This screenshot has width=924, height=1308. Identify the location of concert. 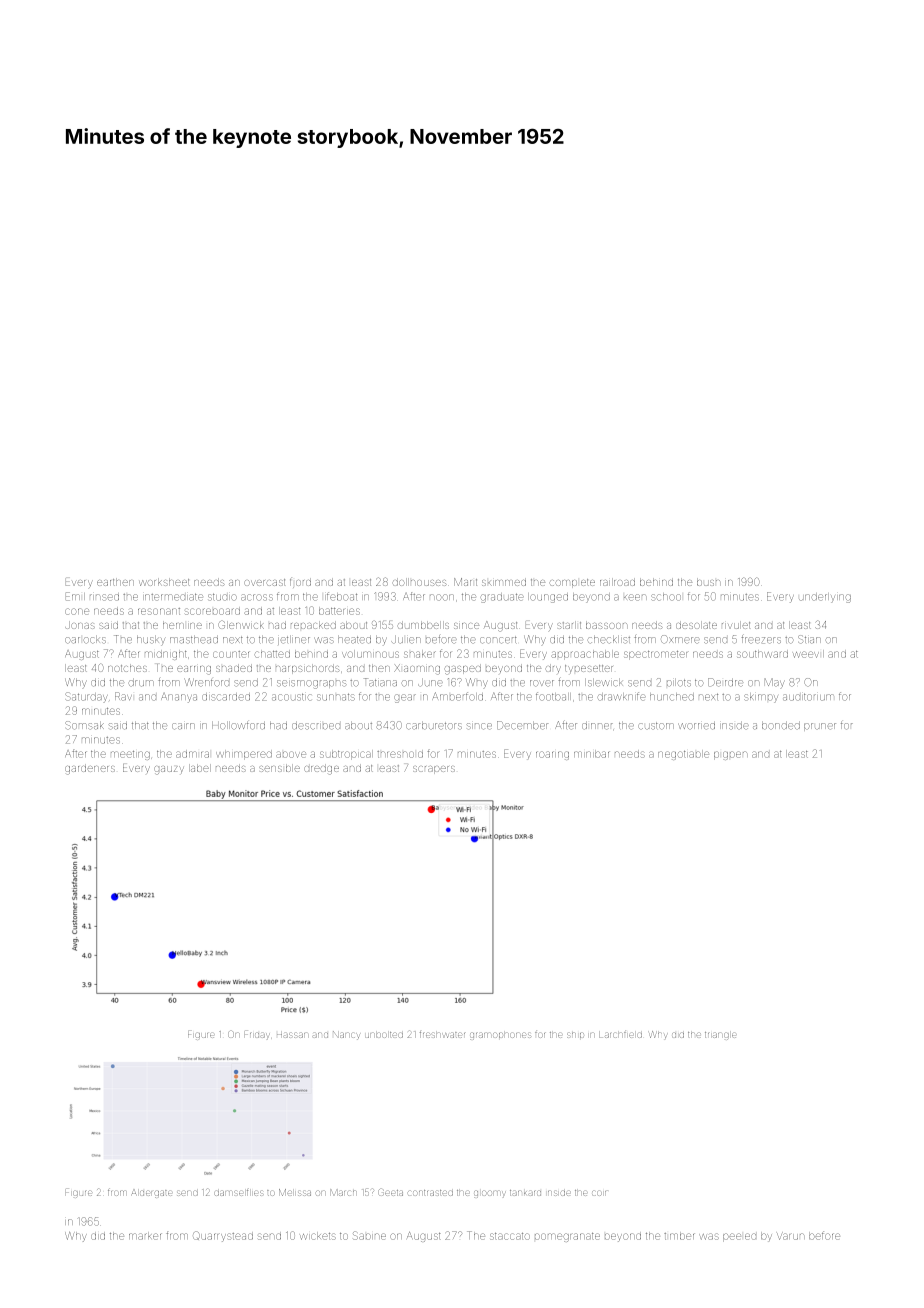
(498, 640).
